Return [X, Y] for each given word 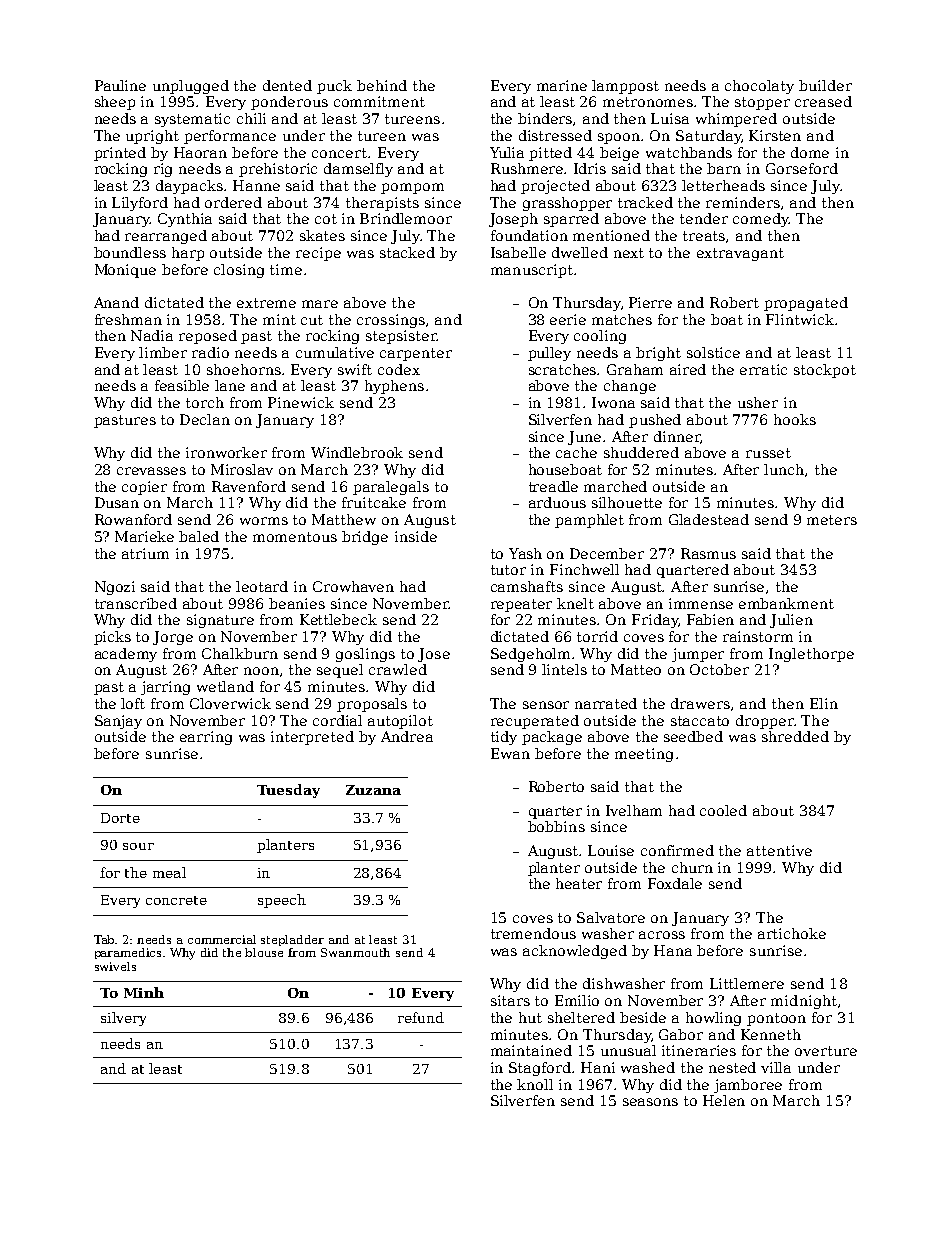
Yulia [507, 152]
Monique [125, 271]
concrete [176, 900]
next [629, 253]
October [719, 669]
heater [579, 883]
